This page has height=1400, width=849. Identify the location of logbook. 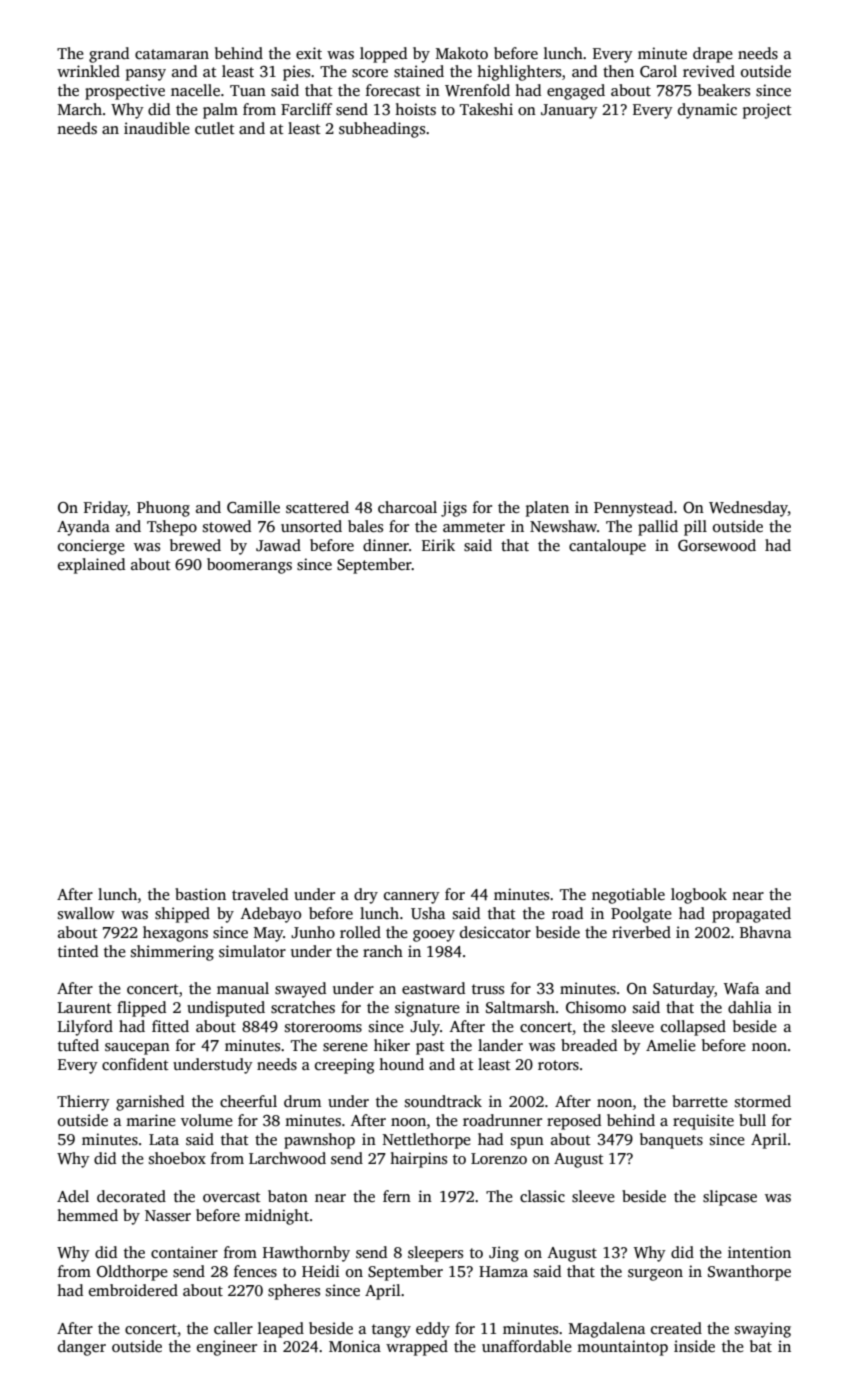
(699, 896).
